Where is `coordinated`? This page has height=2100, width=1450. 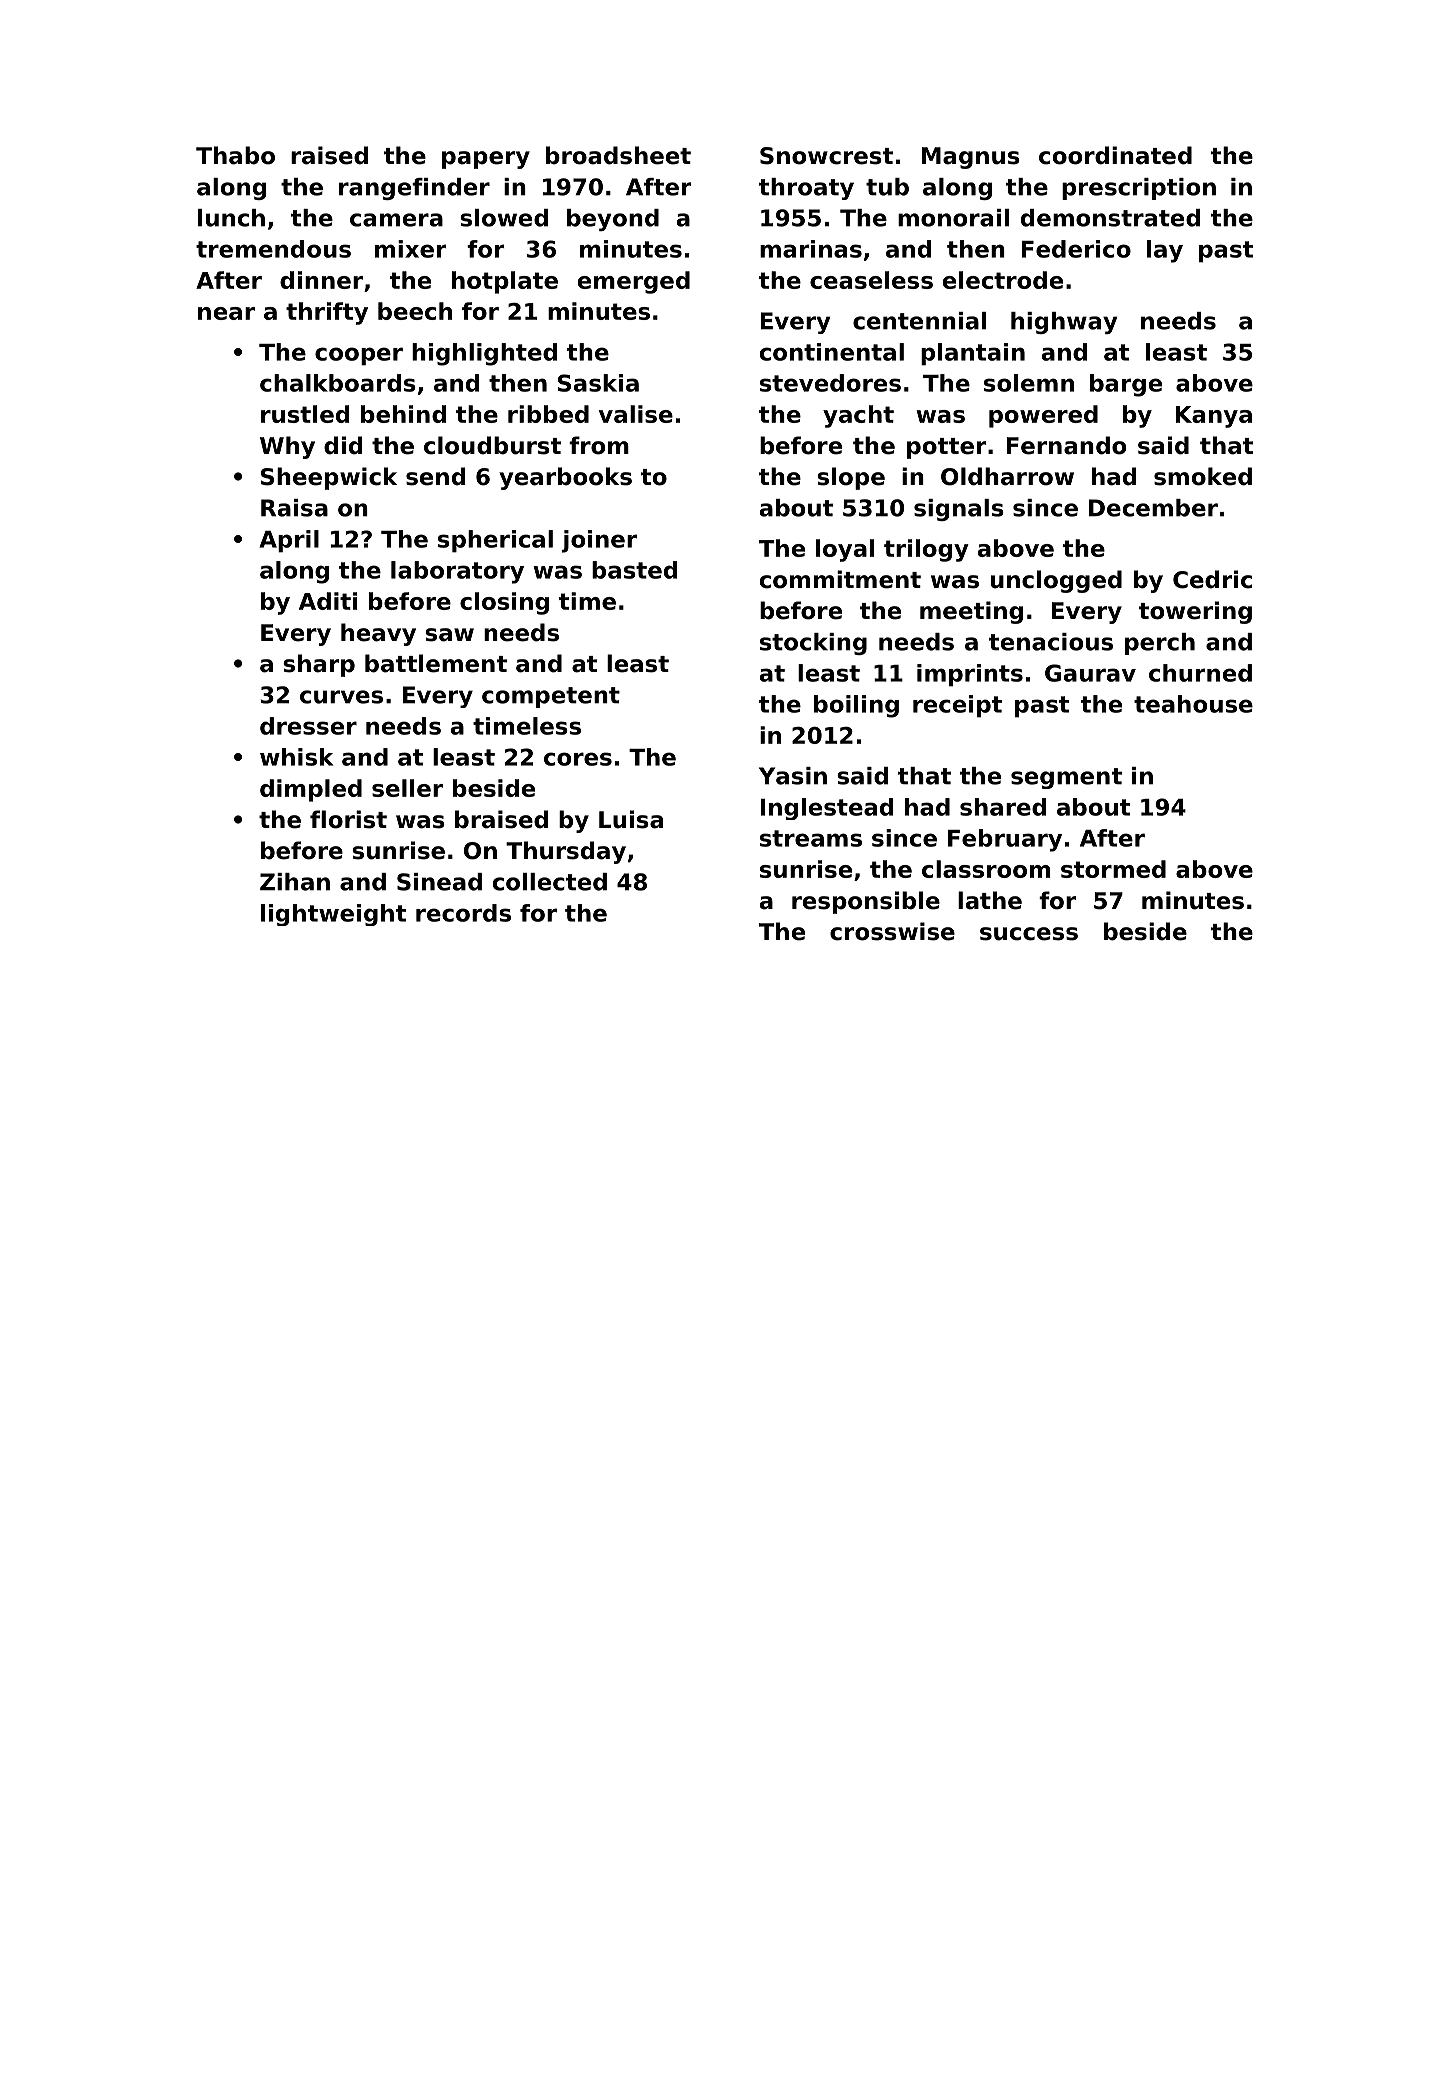
coordinated is located at coordinates (1115, 155).
